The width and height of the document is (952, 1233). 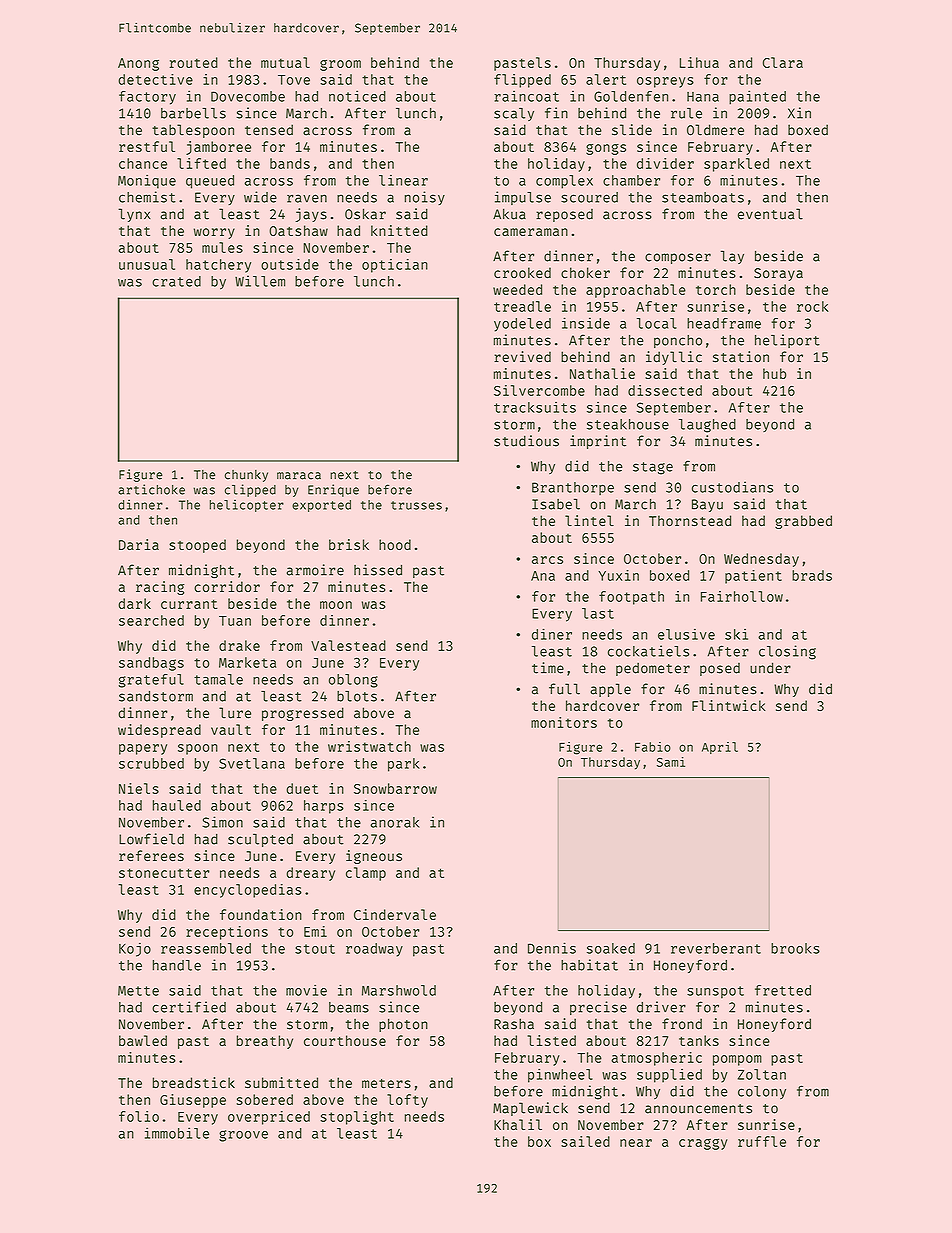 What do you see at coordinates (526, 441) in the document?
I see `studious` at bounding box center [526, 441].
